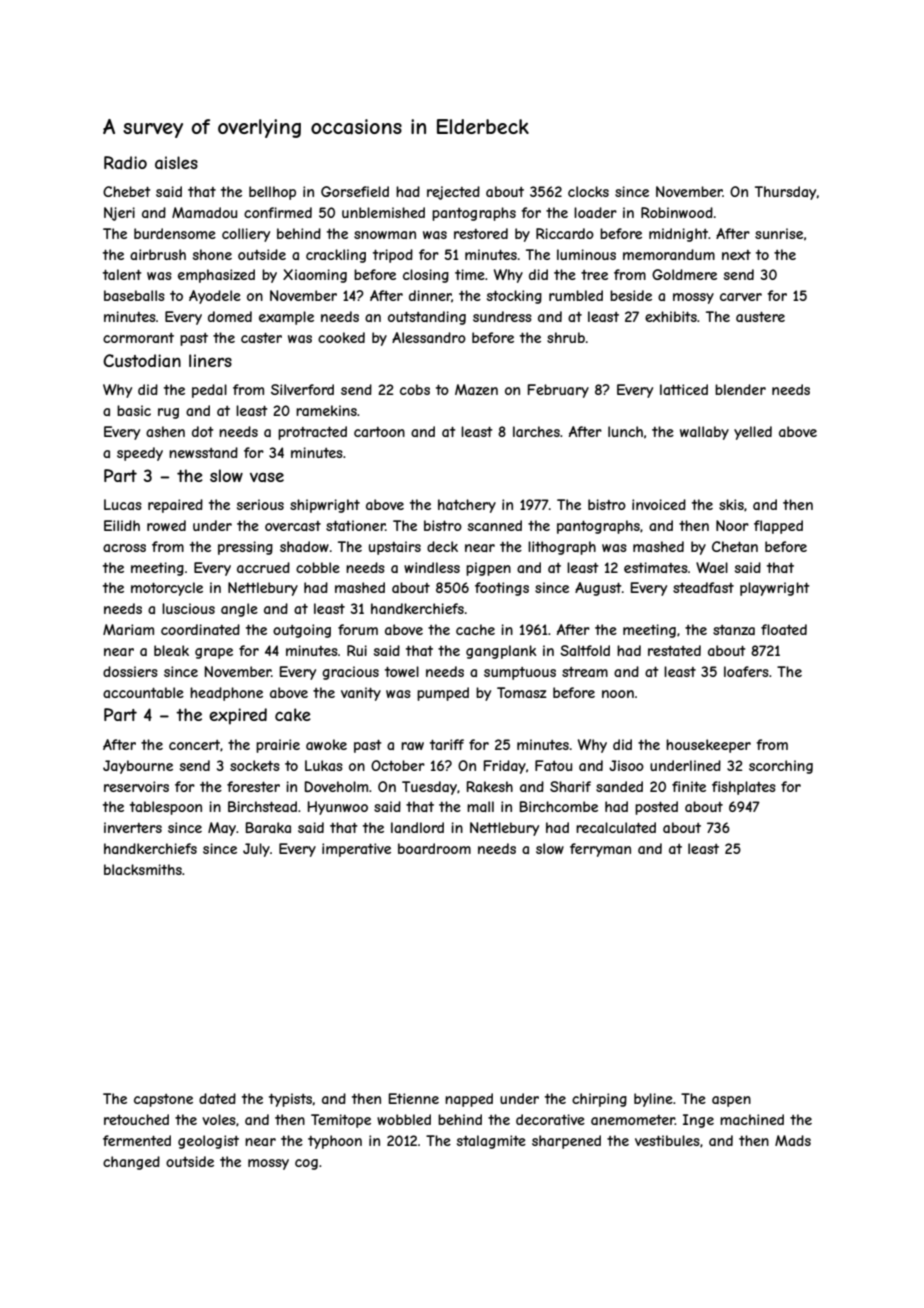  I want to click on unblemished, so click(383, 212).
